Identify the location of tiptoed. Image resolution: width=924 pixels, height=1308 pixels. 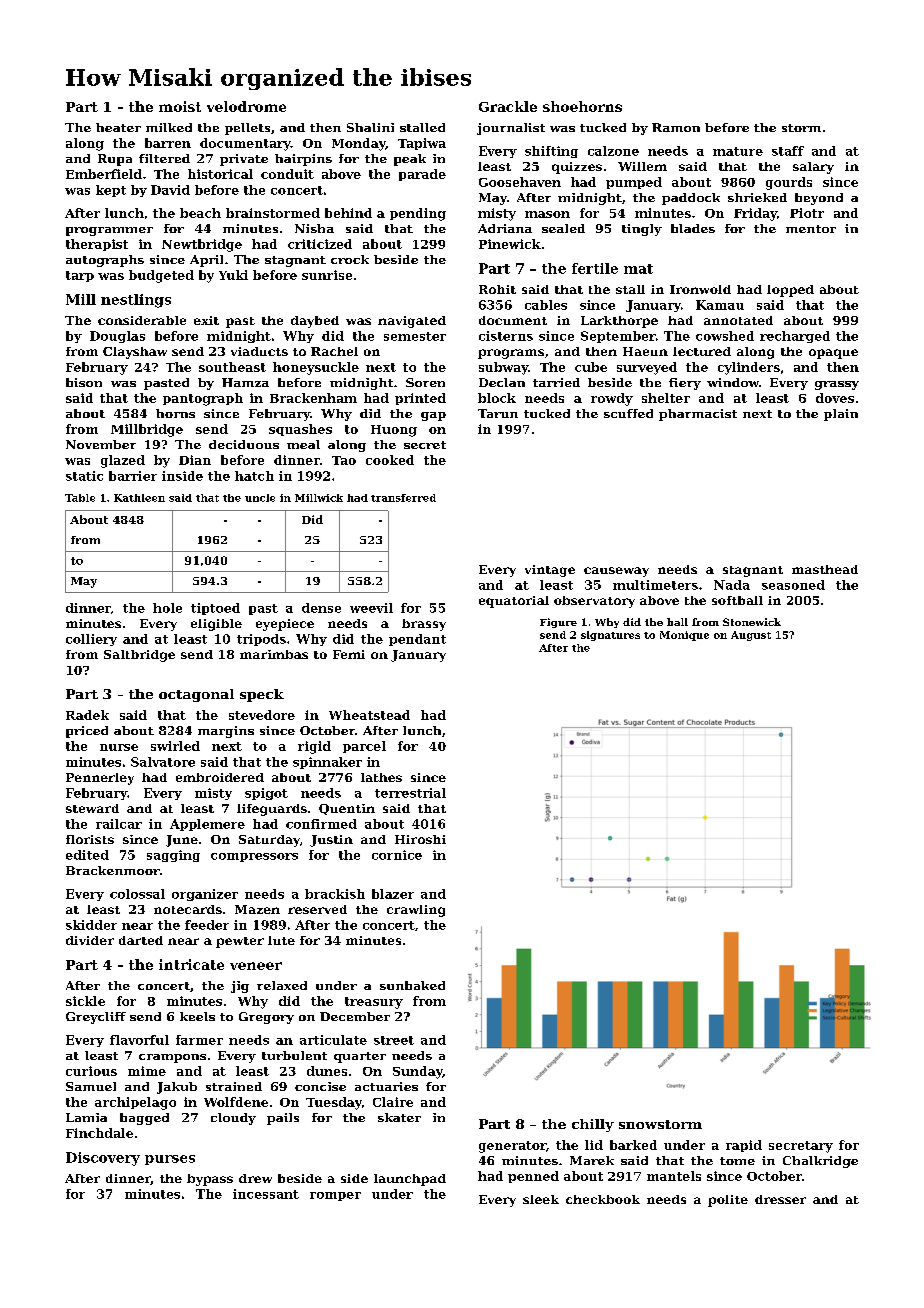
(215, 609).
